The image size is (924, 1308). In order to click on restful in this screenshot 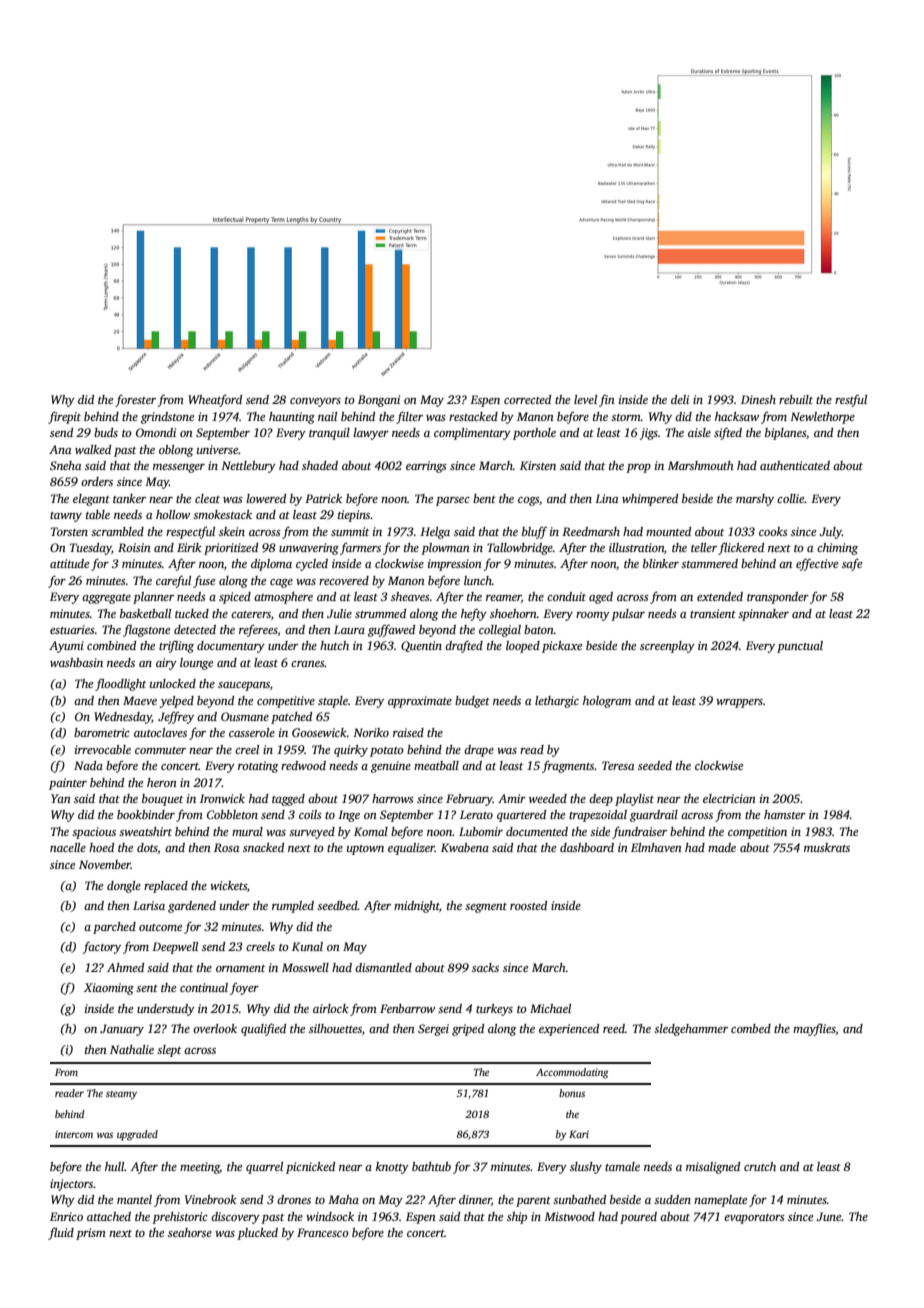, I will do `click(851, 400)`.
